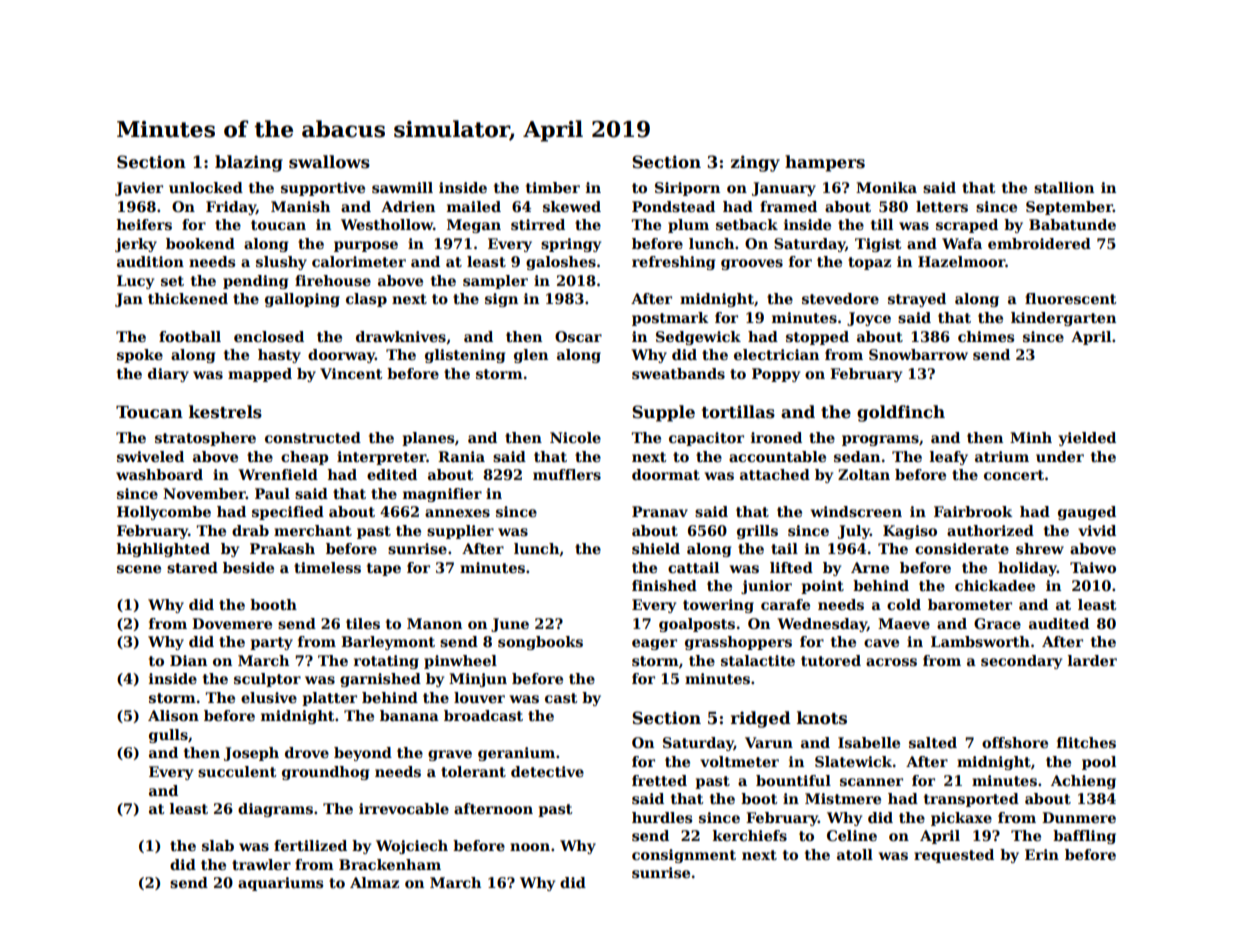 The width and height of the screenshot is (1233, 952). What do you see at coordinates (363, 623) in the screenshot?
I see `tiles` at bounding box center [363, 623].
